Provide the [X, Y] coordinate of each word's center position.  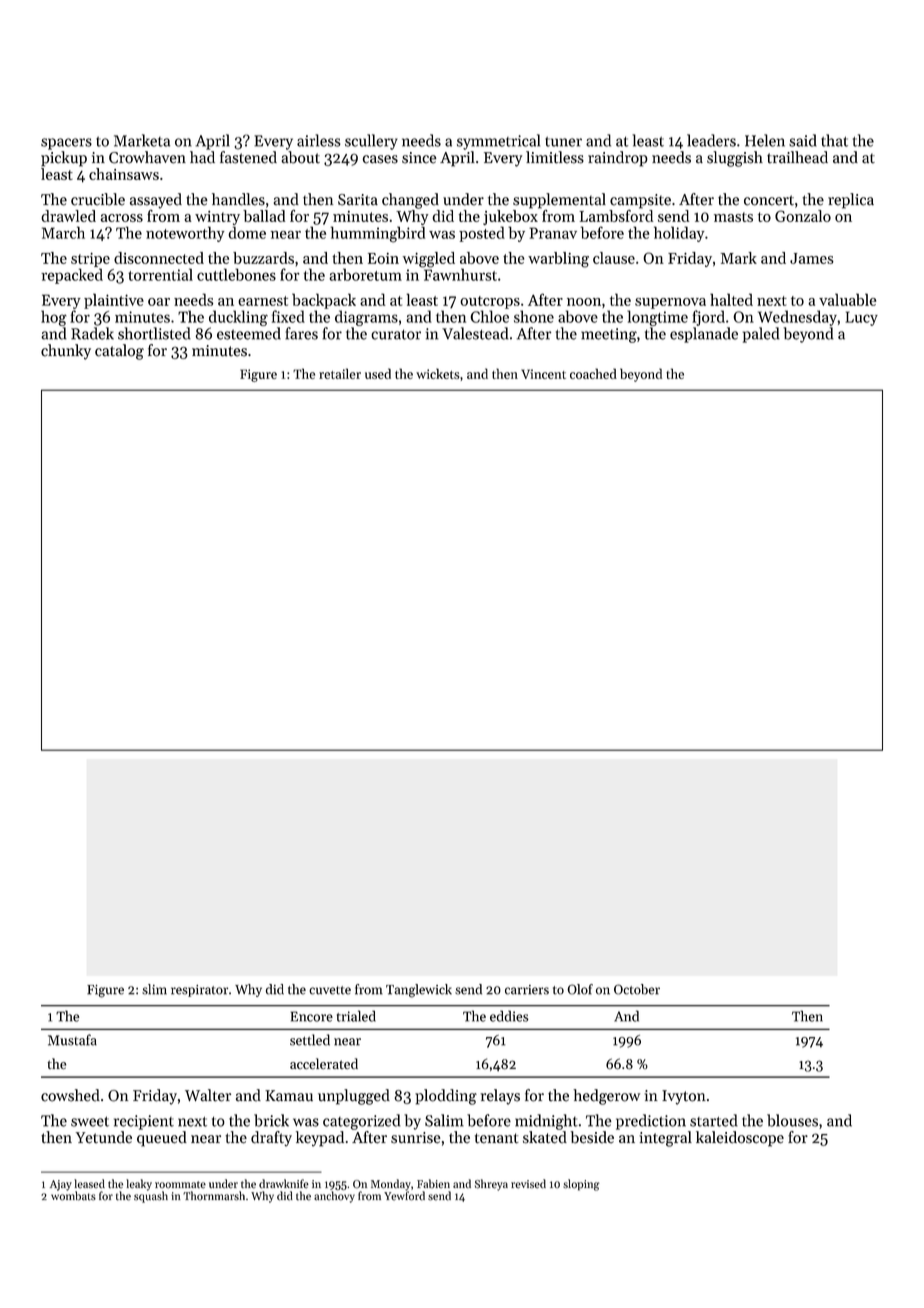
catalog [119, 352]
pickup [64, 159]
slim [154, 989]
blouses [792, 1120]
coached [593, 373]
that [834, 140]
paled [761, 335]
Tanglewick [419, 991]
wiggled [429, 260]
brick [271, 1120]
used [378, 373]
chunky [66, 352]
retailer [340, 373]
